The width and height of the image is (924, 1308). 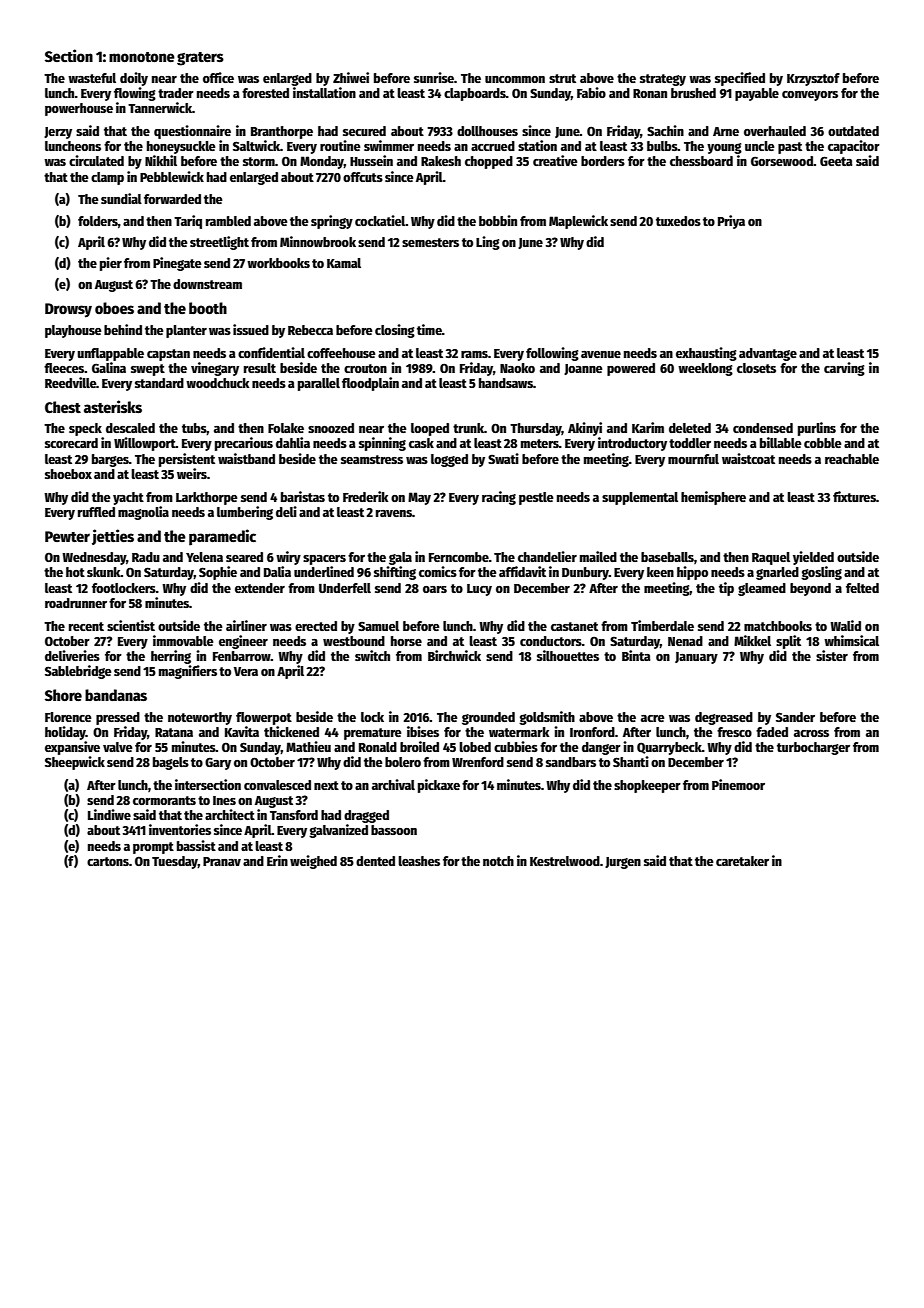 What do you see at coordinates (142, 57) in the image?
I see `monotone` at bounding box center [142, 57].
